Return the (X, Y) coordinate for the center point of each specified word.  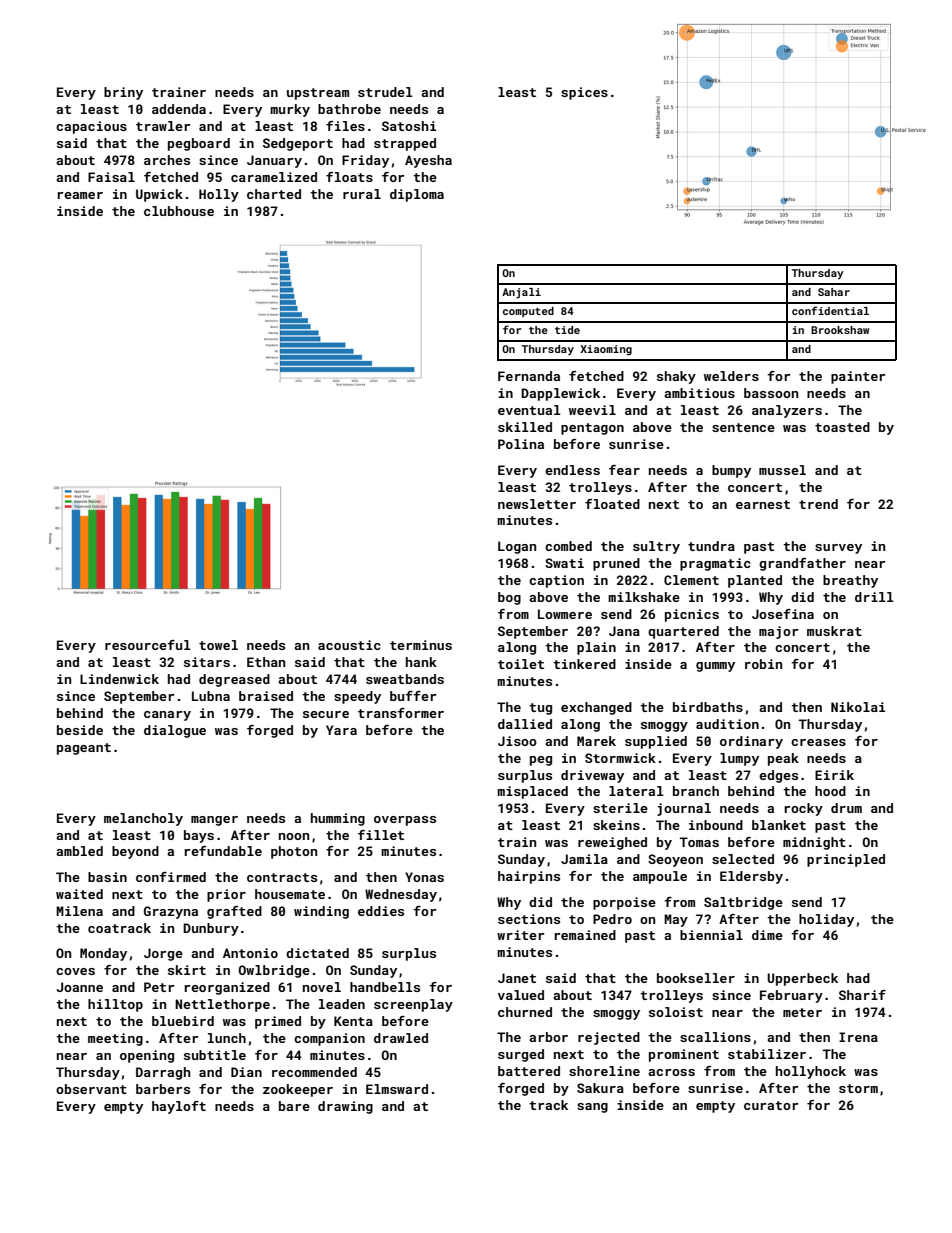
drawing (345, 1107)
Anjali (521, 293)
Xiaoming (606, 350)
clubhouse (179, 211)
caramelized (274, 177)
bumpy (731, 471)
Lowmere (565, 614)
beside (80, 730)
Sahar (834, 292)
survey (838, 549)
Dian (246, 1072)
